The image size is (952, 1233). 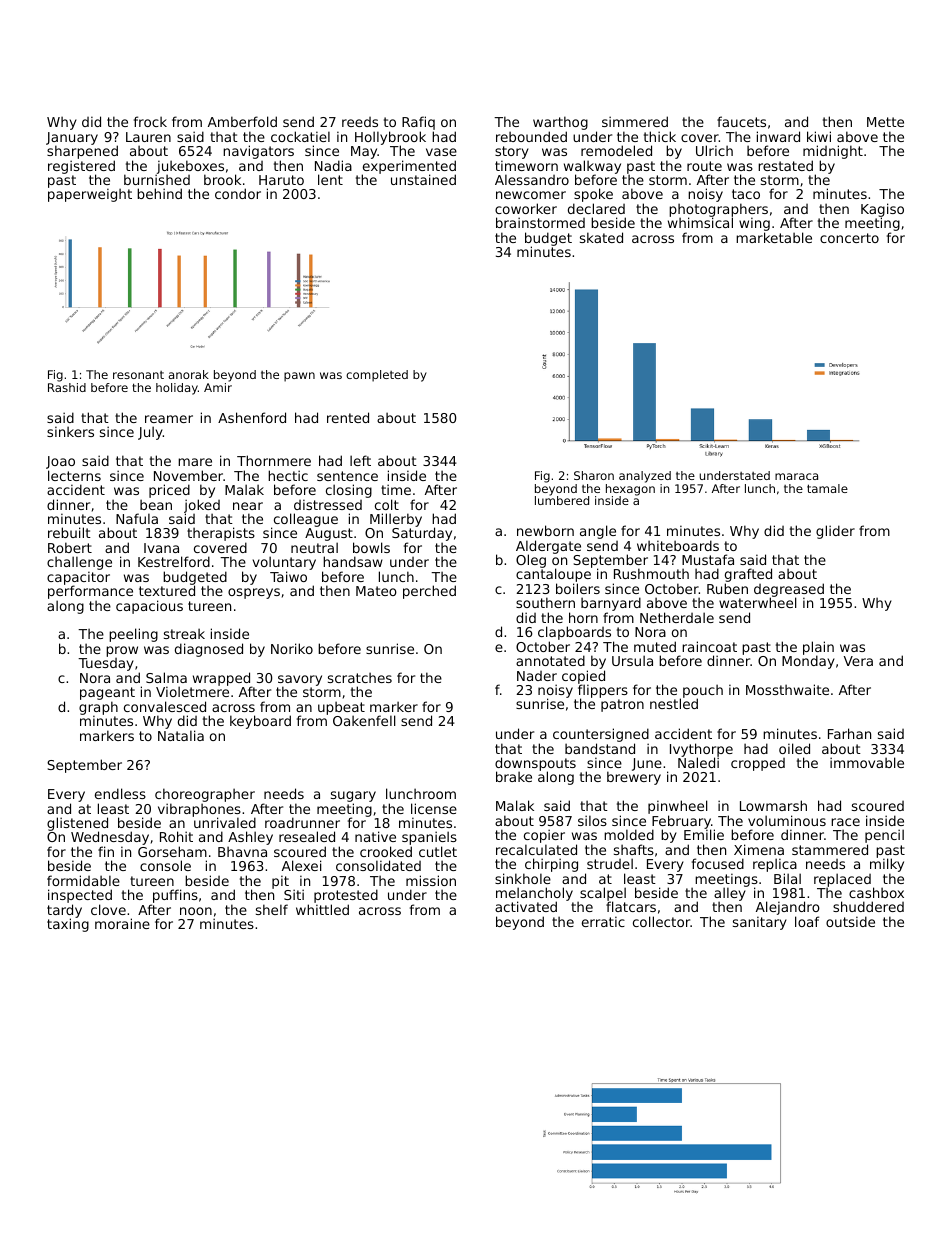 What do you see at coordinates (601, 237) in the screenshot?
I see `skated` at bounding box center [601, 237].
